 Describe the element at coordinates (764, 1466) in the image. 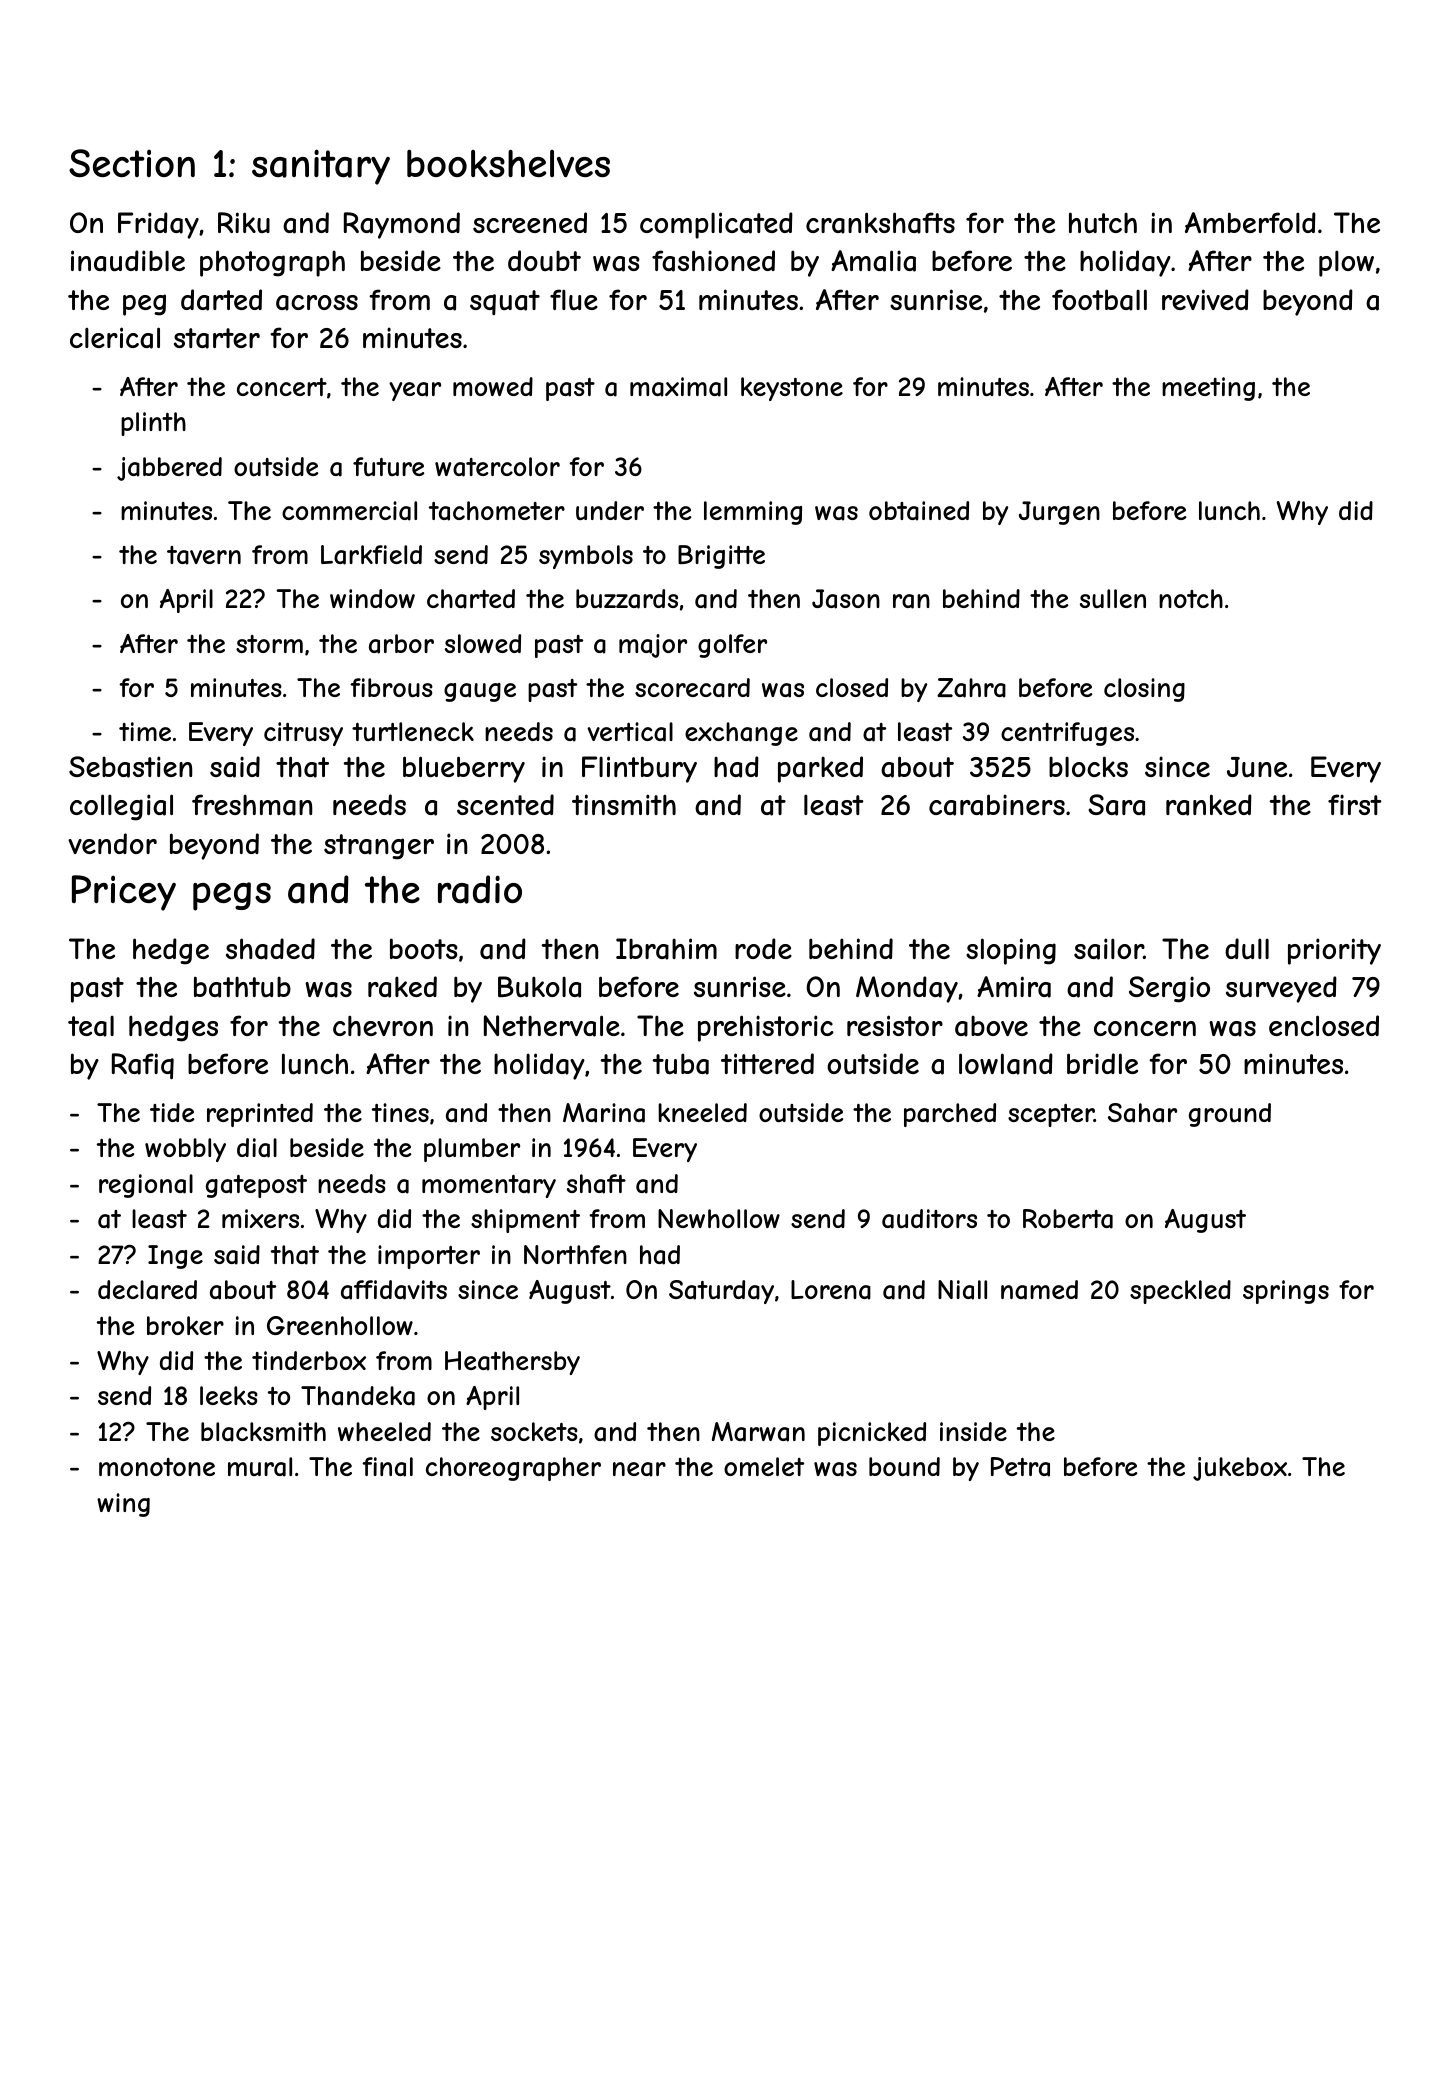

I see `omelet` at that location.
